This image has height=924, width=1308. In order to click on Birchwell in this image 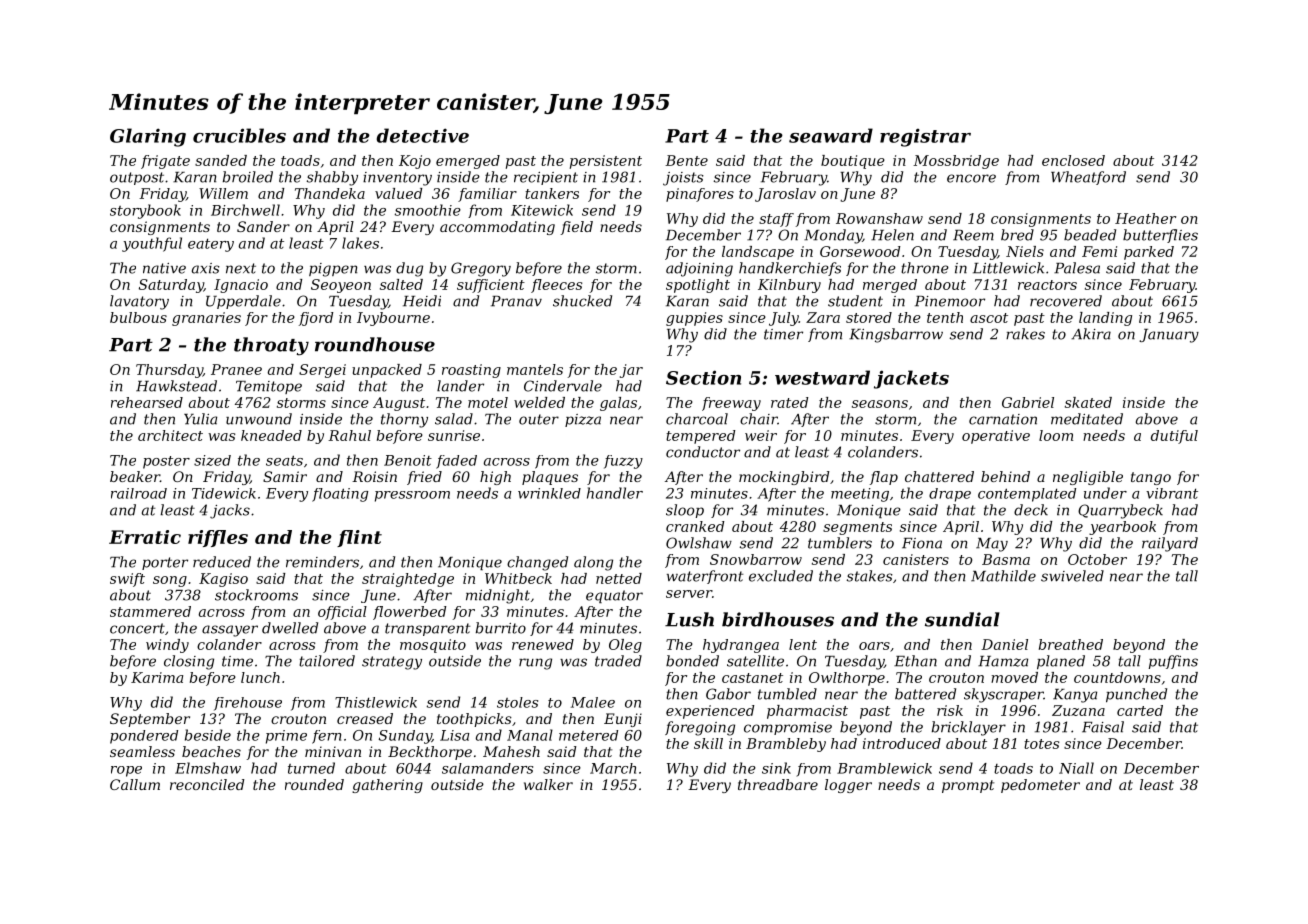, I will do `click(245, 210)`.
